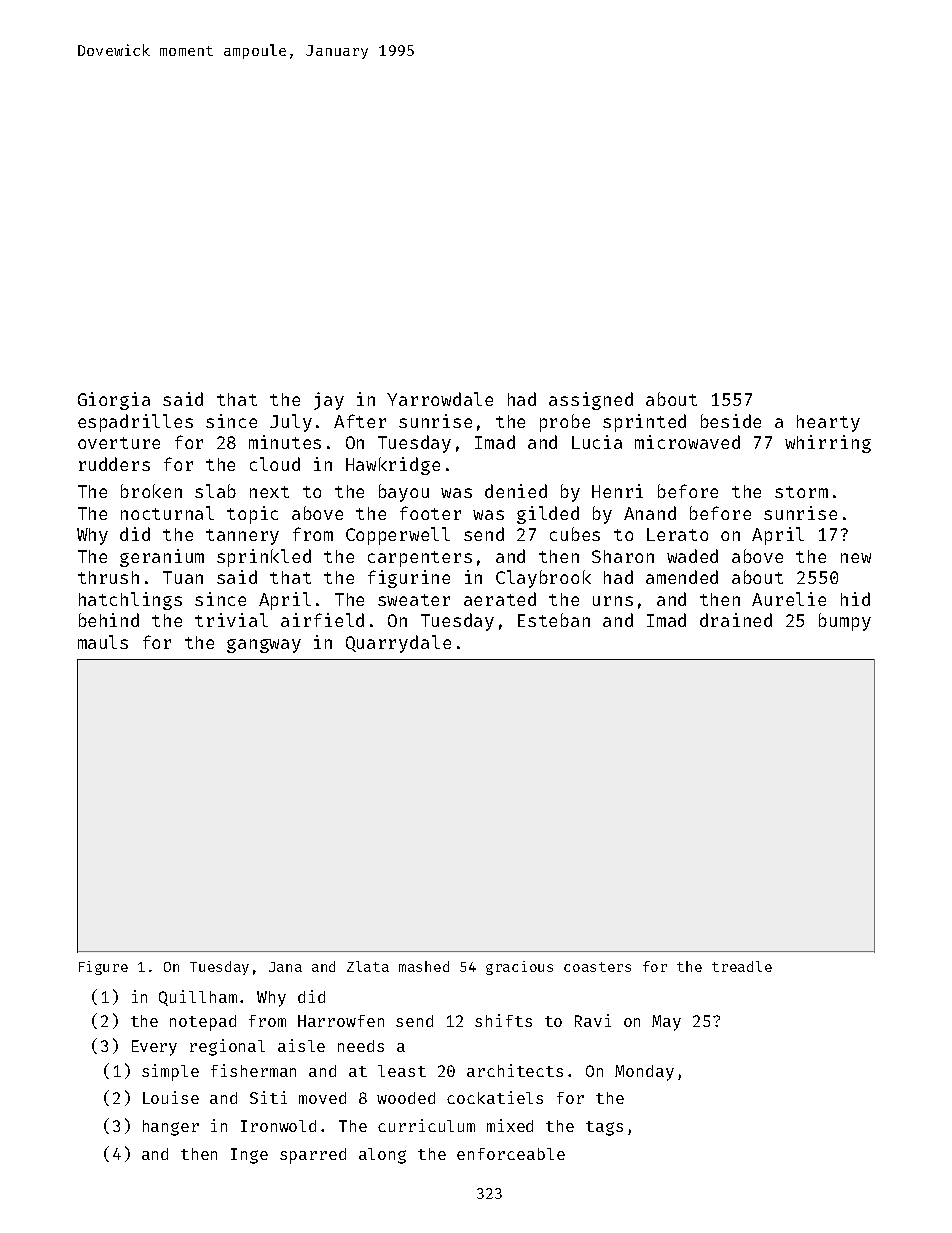  Describe the element at coordinates (666, 1023) in the page. I see `May` at that location.
